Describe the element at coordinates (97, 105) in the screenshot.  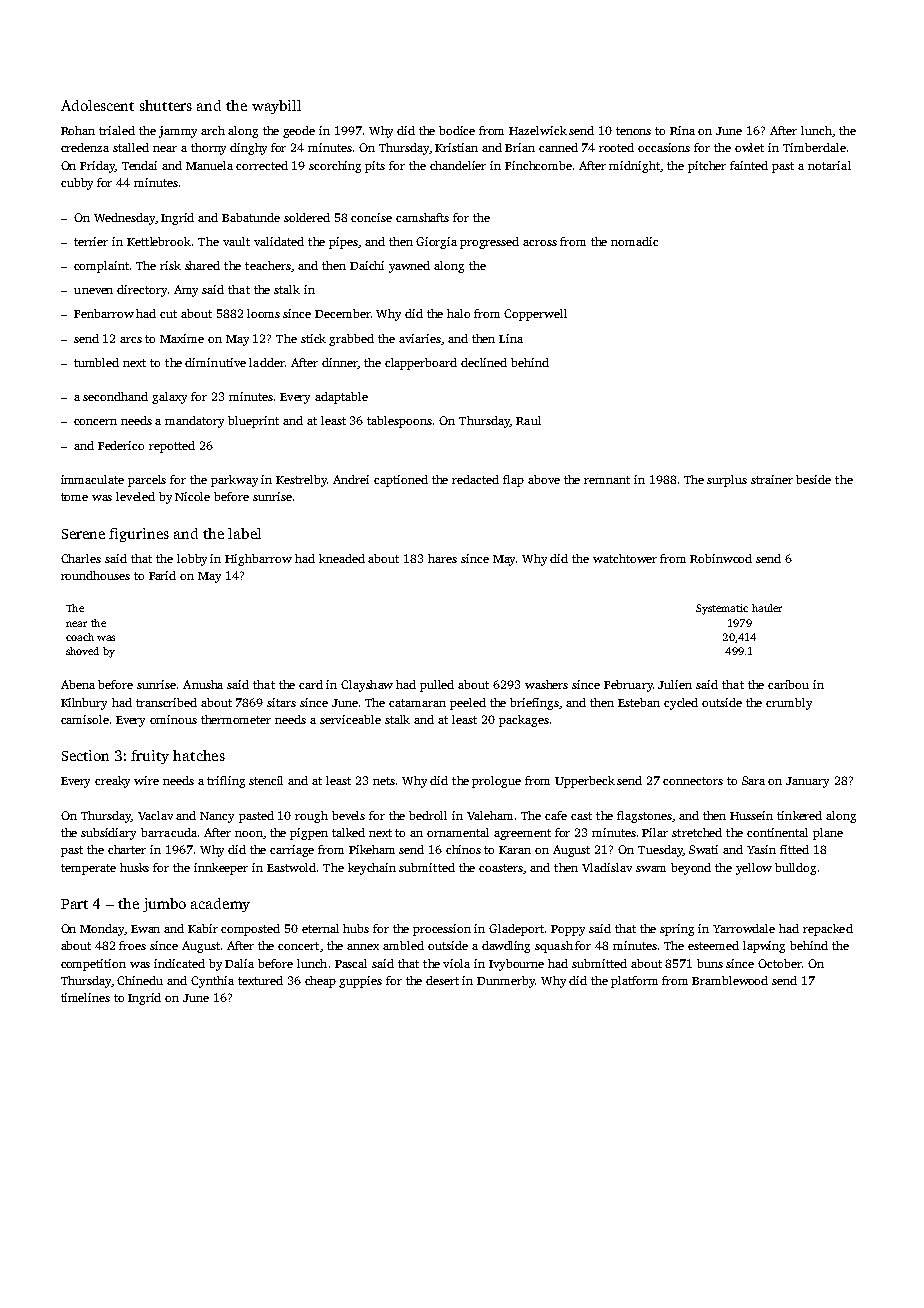
I see `Adolescent` at that location.
